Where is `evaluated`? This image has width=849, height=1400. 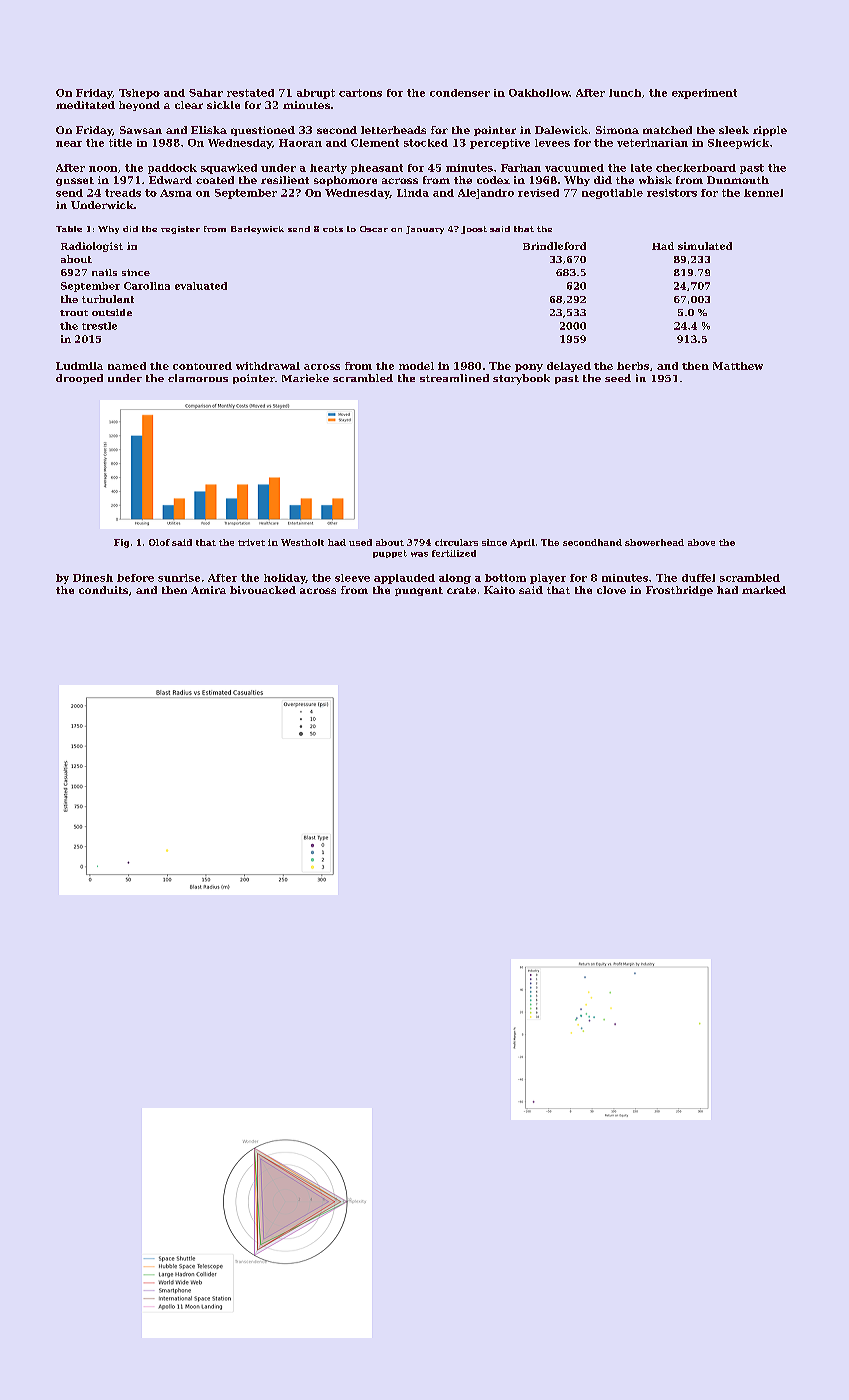 evaluated is located at coordinates (201, 286).
